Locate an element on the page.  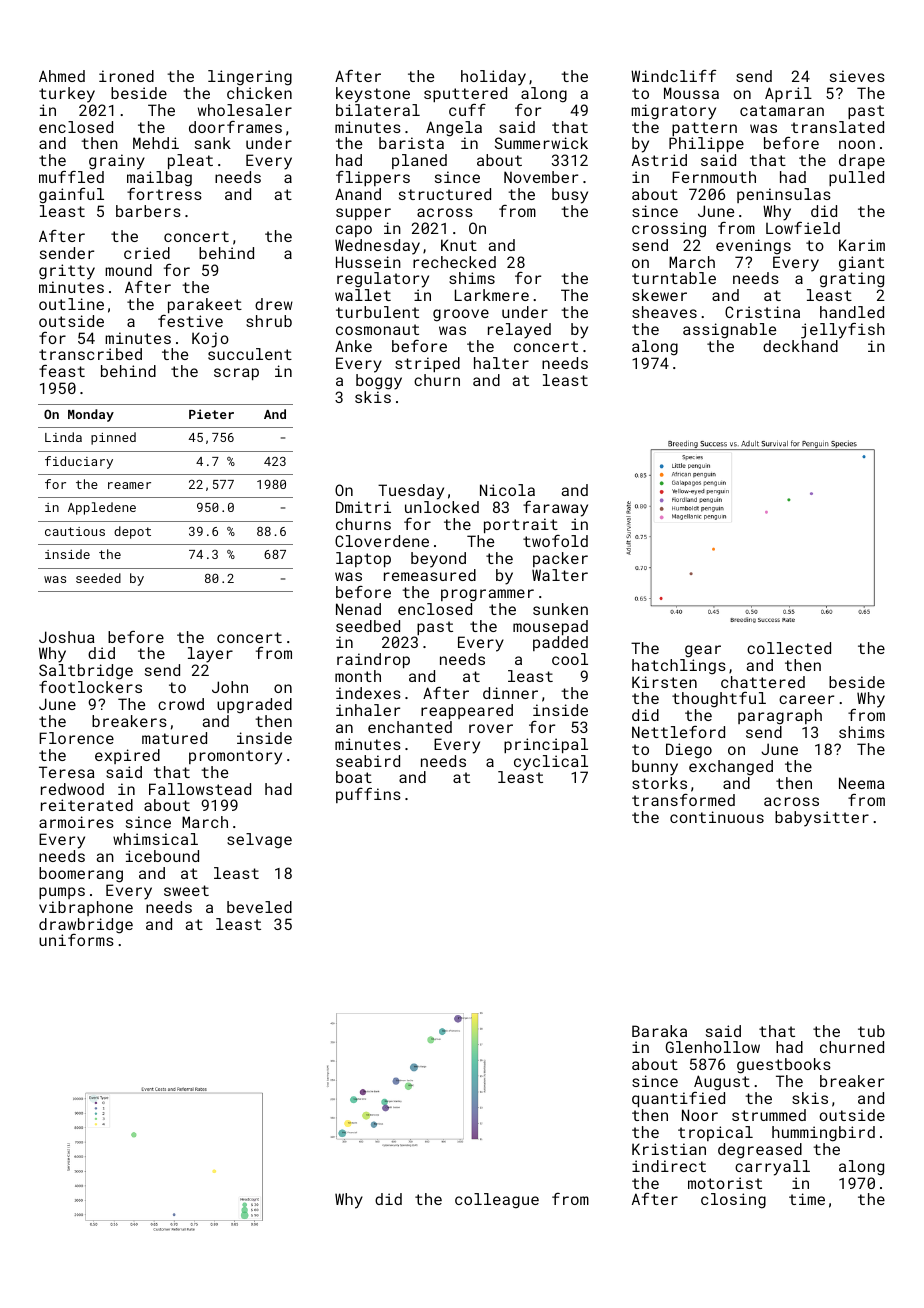
muffled is located at coordinates (71, 177).
